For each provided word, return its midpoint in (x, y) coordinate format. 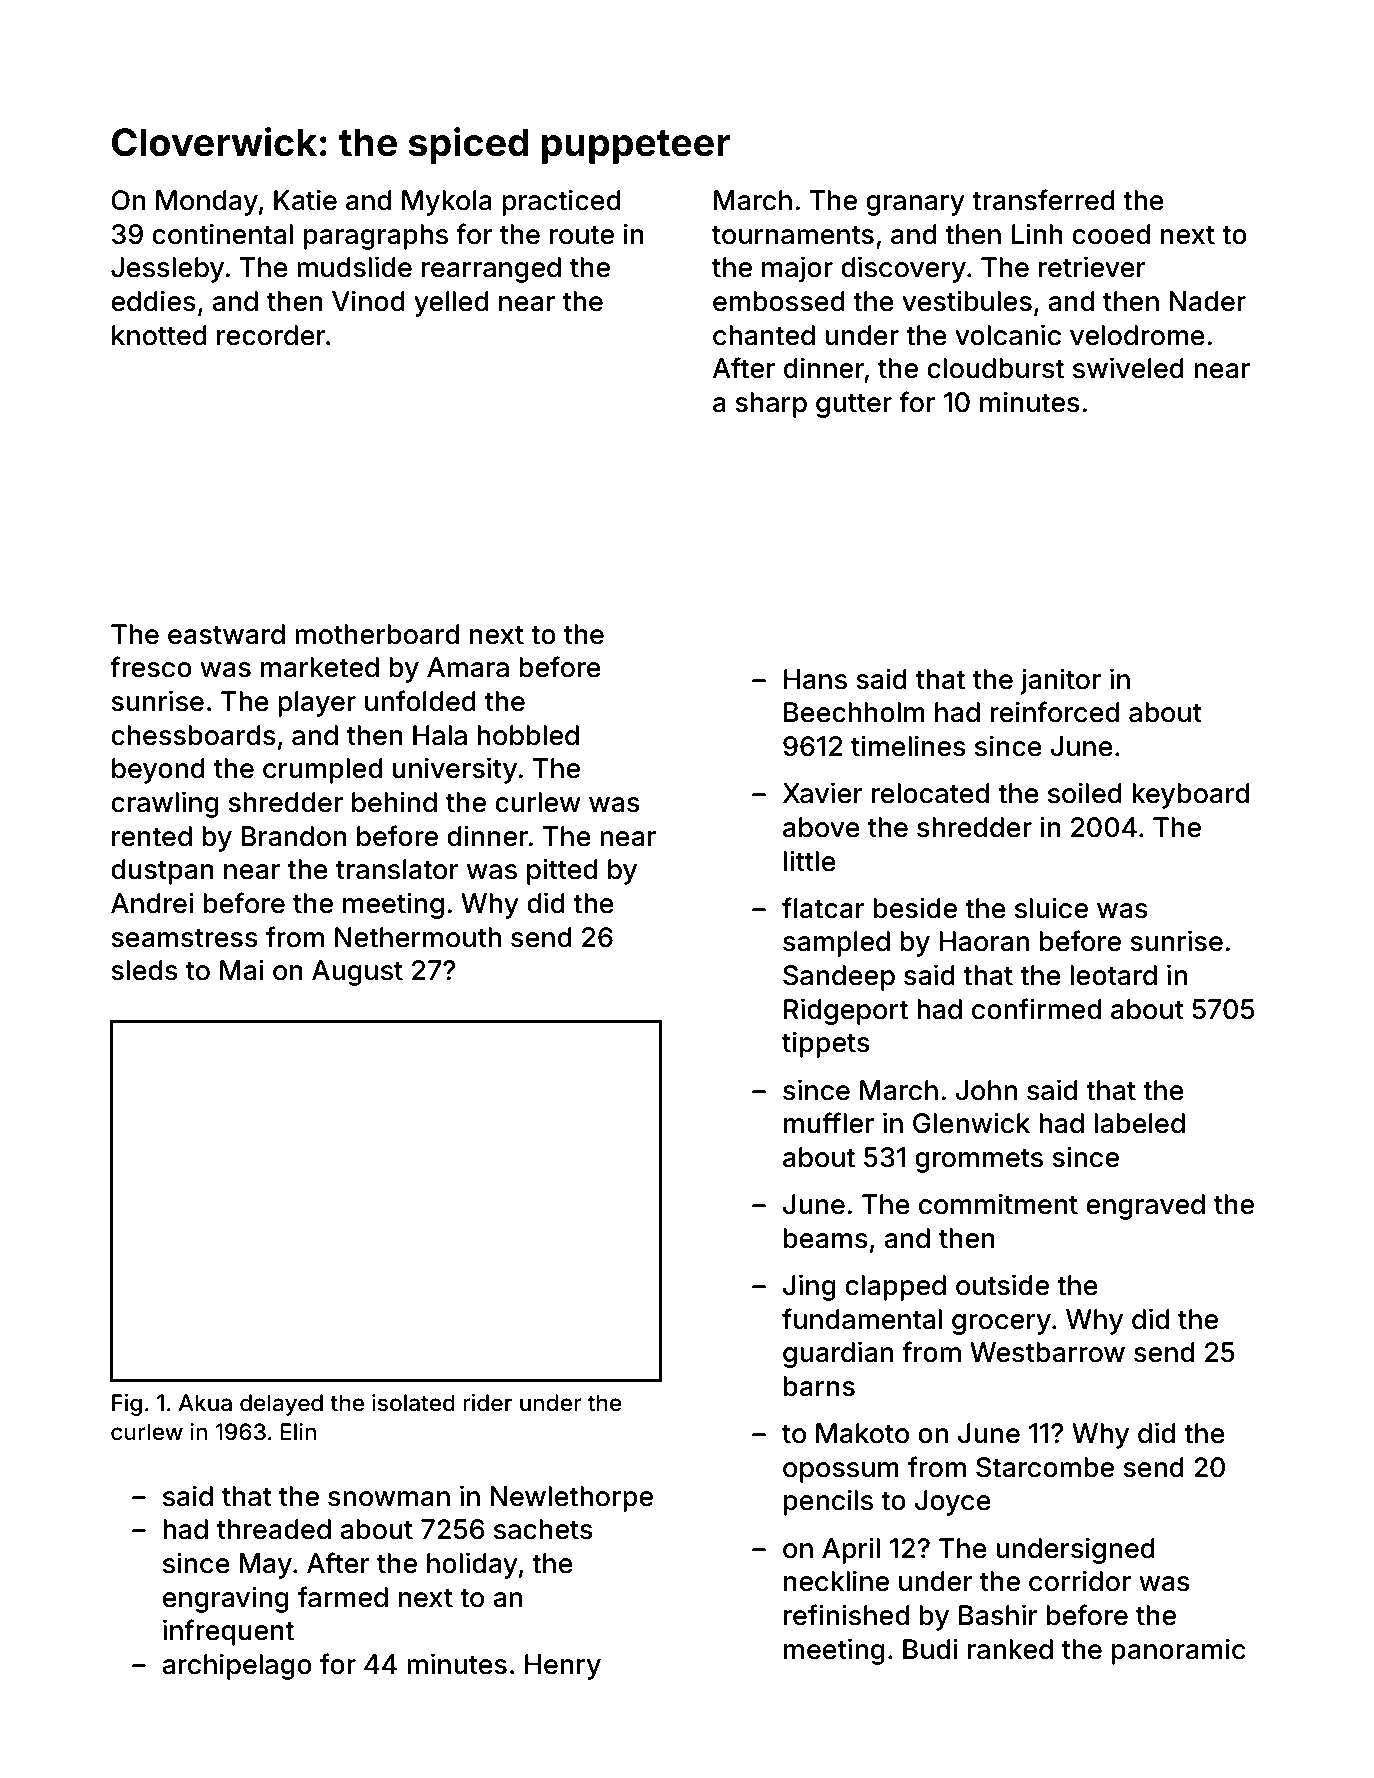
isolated (413, 1403)
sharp (771, 405)
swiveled (1128, 368)
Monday (207, 203)
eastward (226, 634)
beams (826, 1238)
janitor (1060, 681)
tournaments (793, 235)
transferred (1043, 200)
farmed (343, 1597)
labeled (1140, 1123)
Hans (815, 679)
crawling (165, 804)
